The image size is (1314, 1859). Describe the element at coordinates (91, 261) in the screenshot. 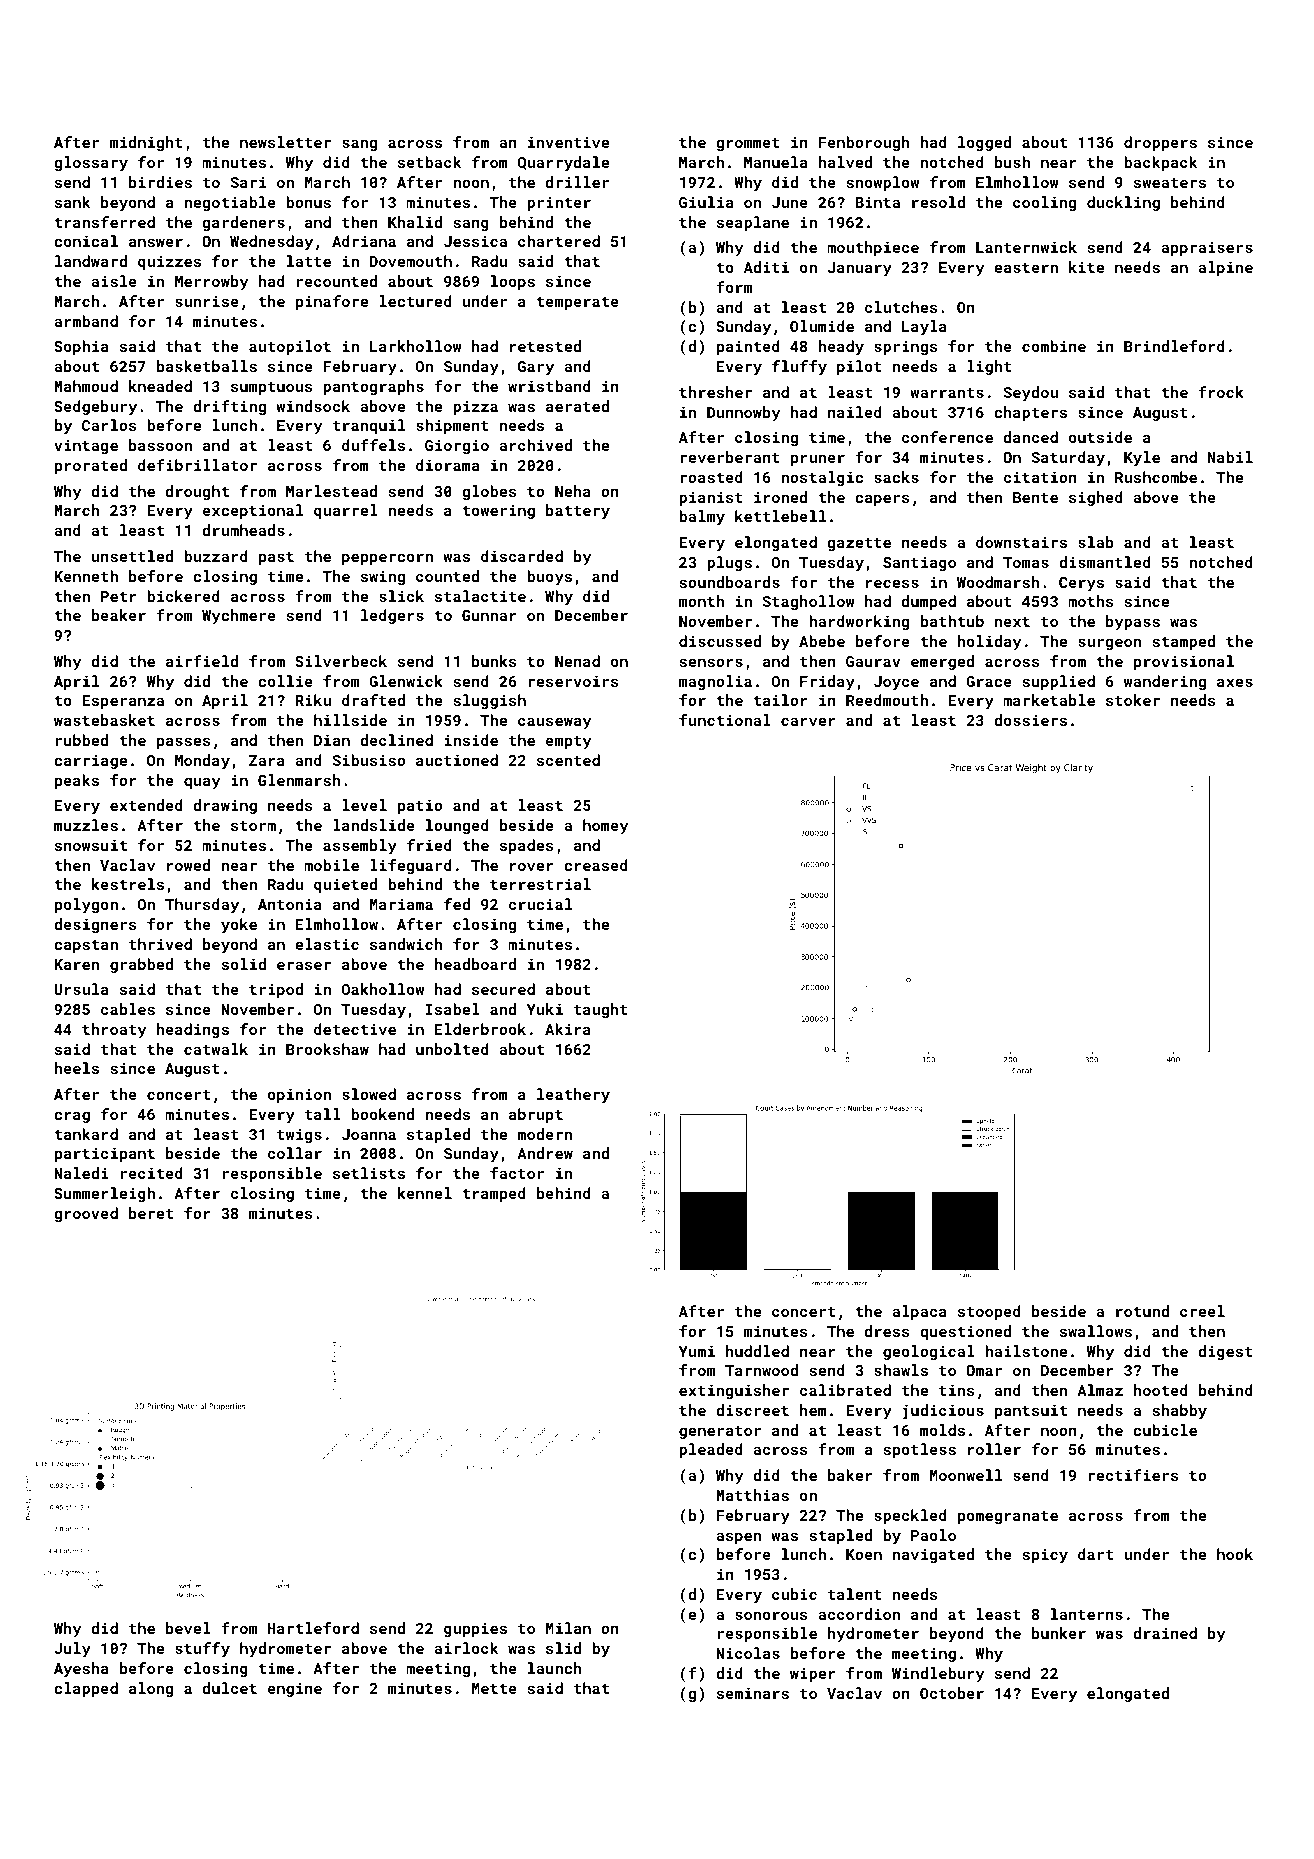

I see `landward` at that location.
